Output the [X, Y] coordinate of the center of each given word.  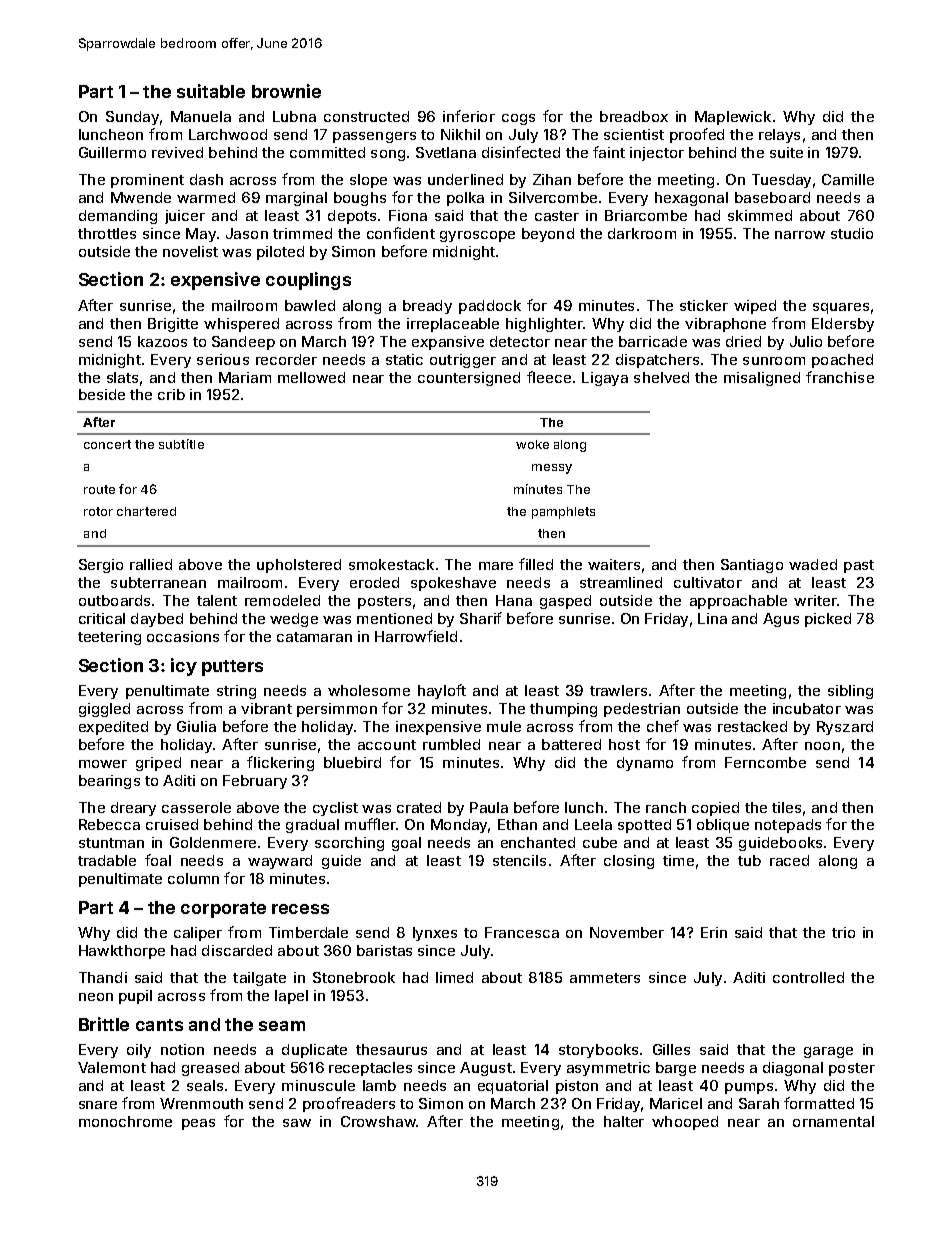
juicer [185, 217]
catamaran [314, 637]
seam [282, 1026]
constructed [366, 116]
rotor [98, 511]
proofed [697, 135]
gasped [565, 602]
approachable [738, 602]
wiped [755, 307]
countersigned [469, 379]
